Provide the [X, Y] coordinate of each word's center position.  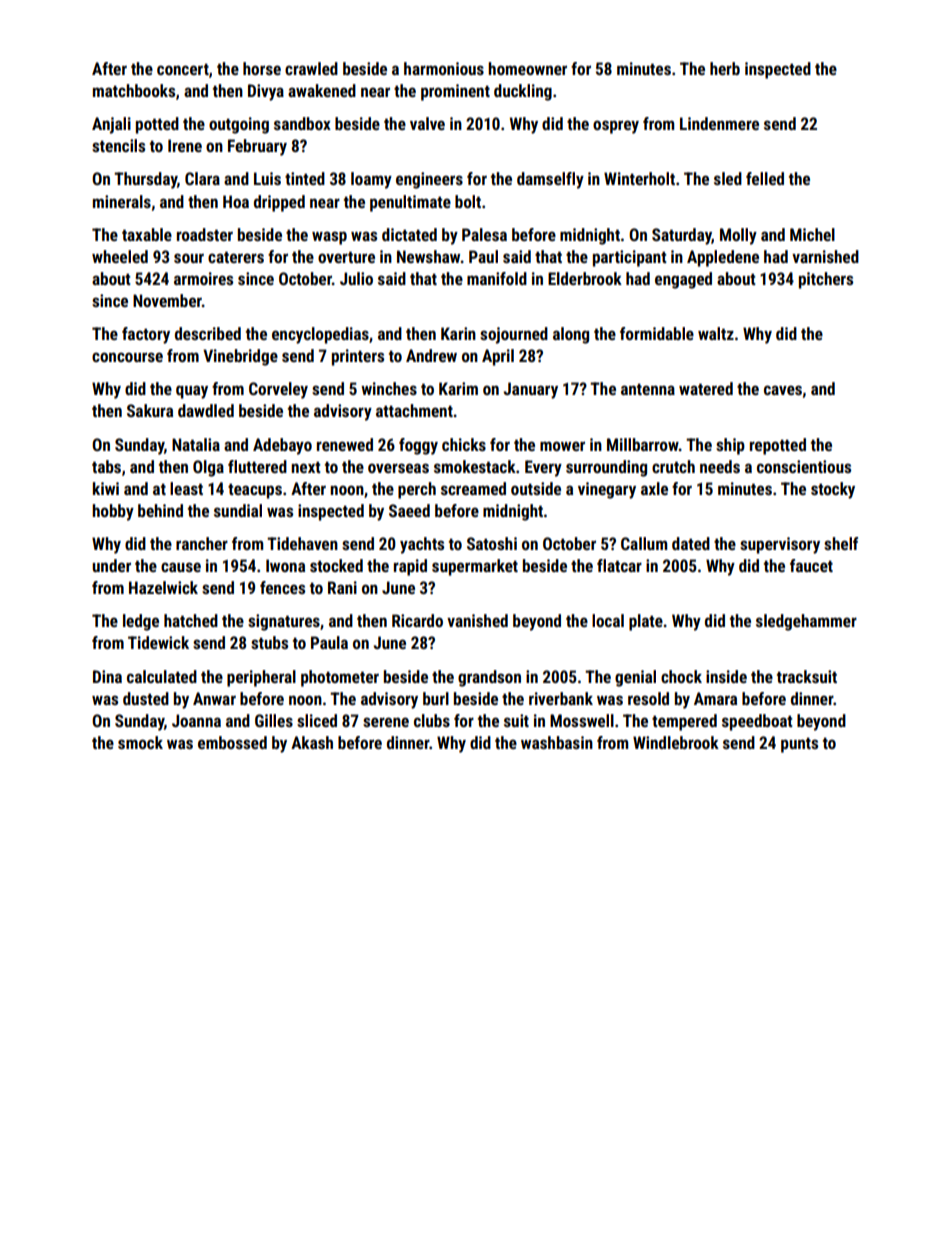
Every [543, 468]
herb [725, 68]
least [186, 488]
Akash [312, 742]
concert [183, 69]
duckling [523, 92]
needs [720, 466]
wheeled [120, 256]
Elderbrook [585, 278]
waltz [716, 333]
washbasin [557, 742]
